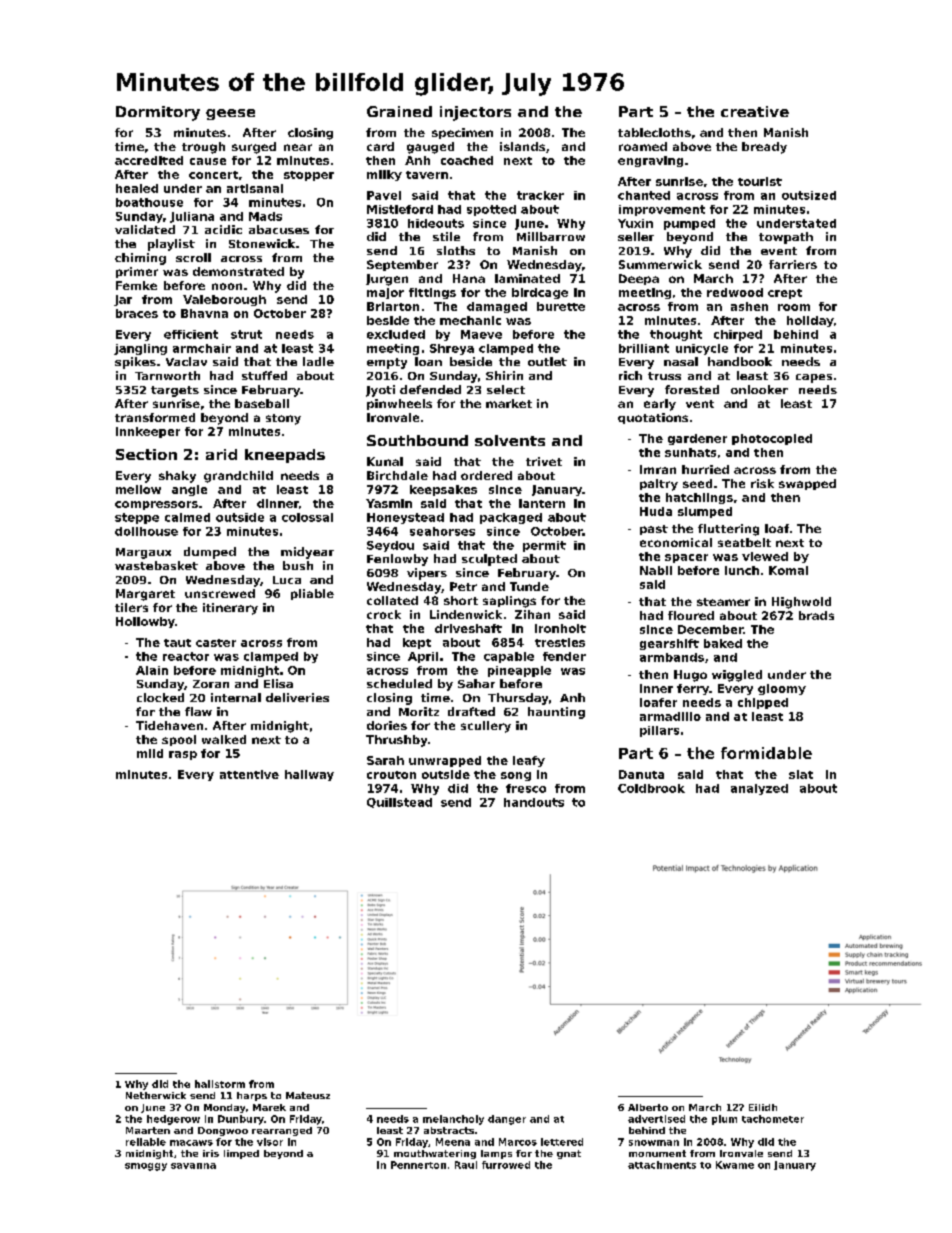 This screenshot has width=952, height=1233. I want to click on short, so click(461, 600).
